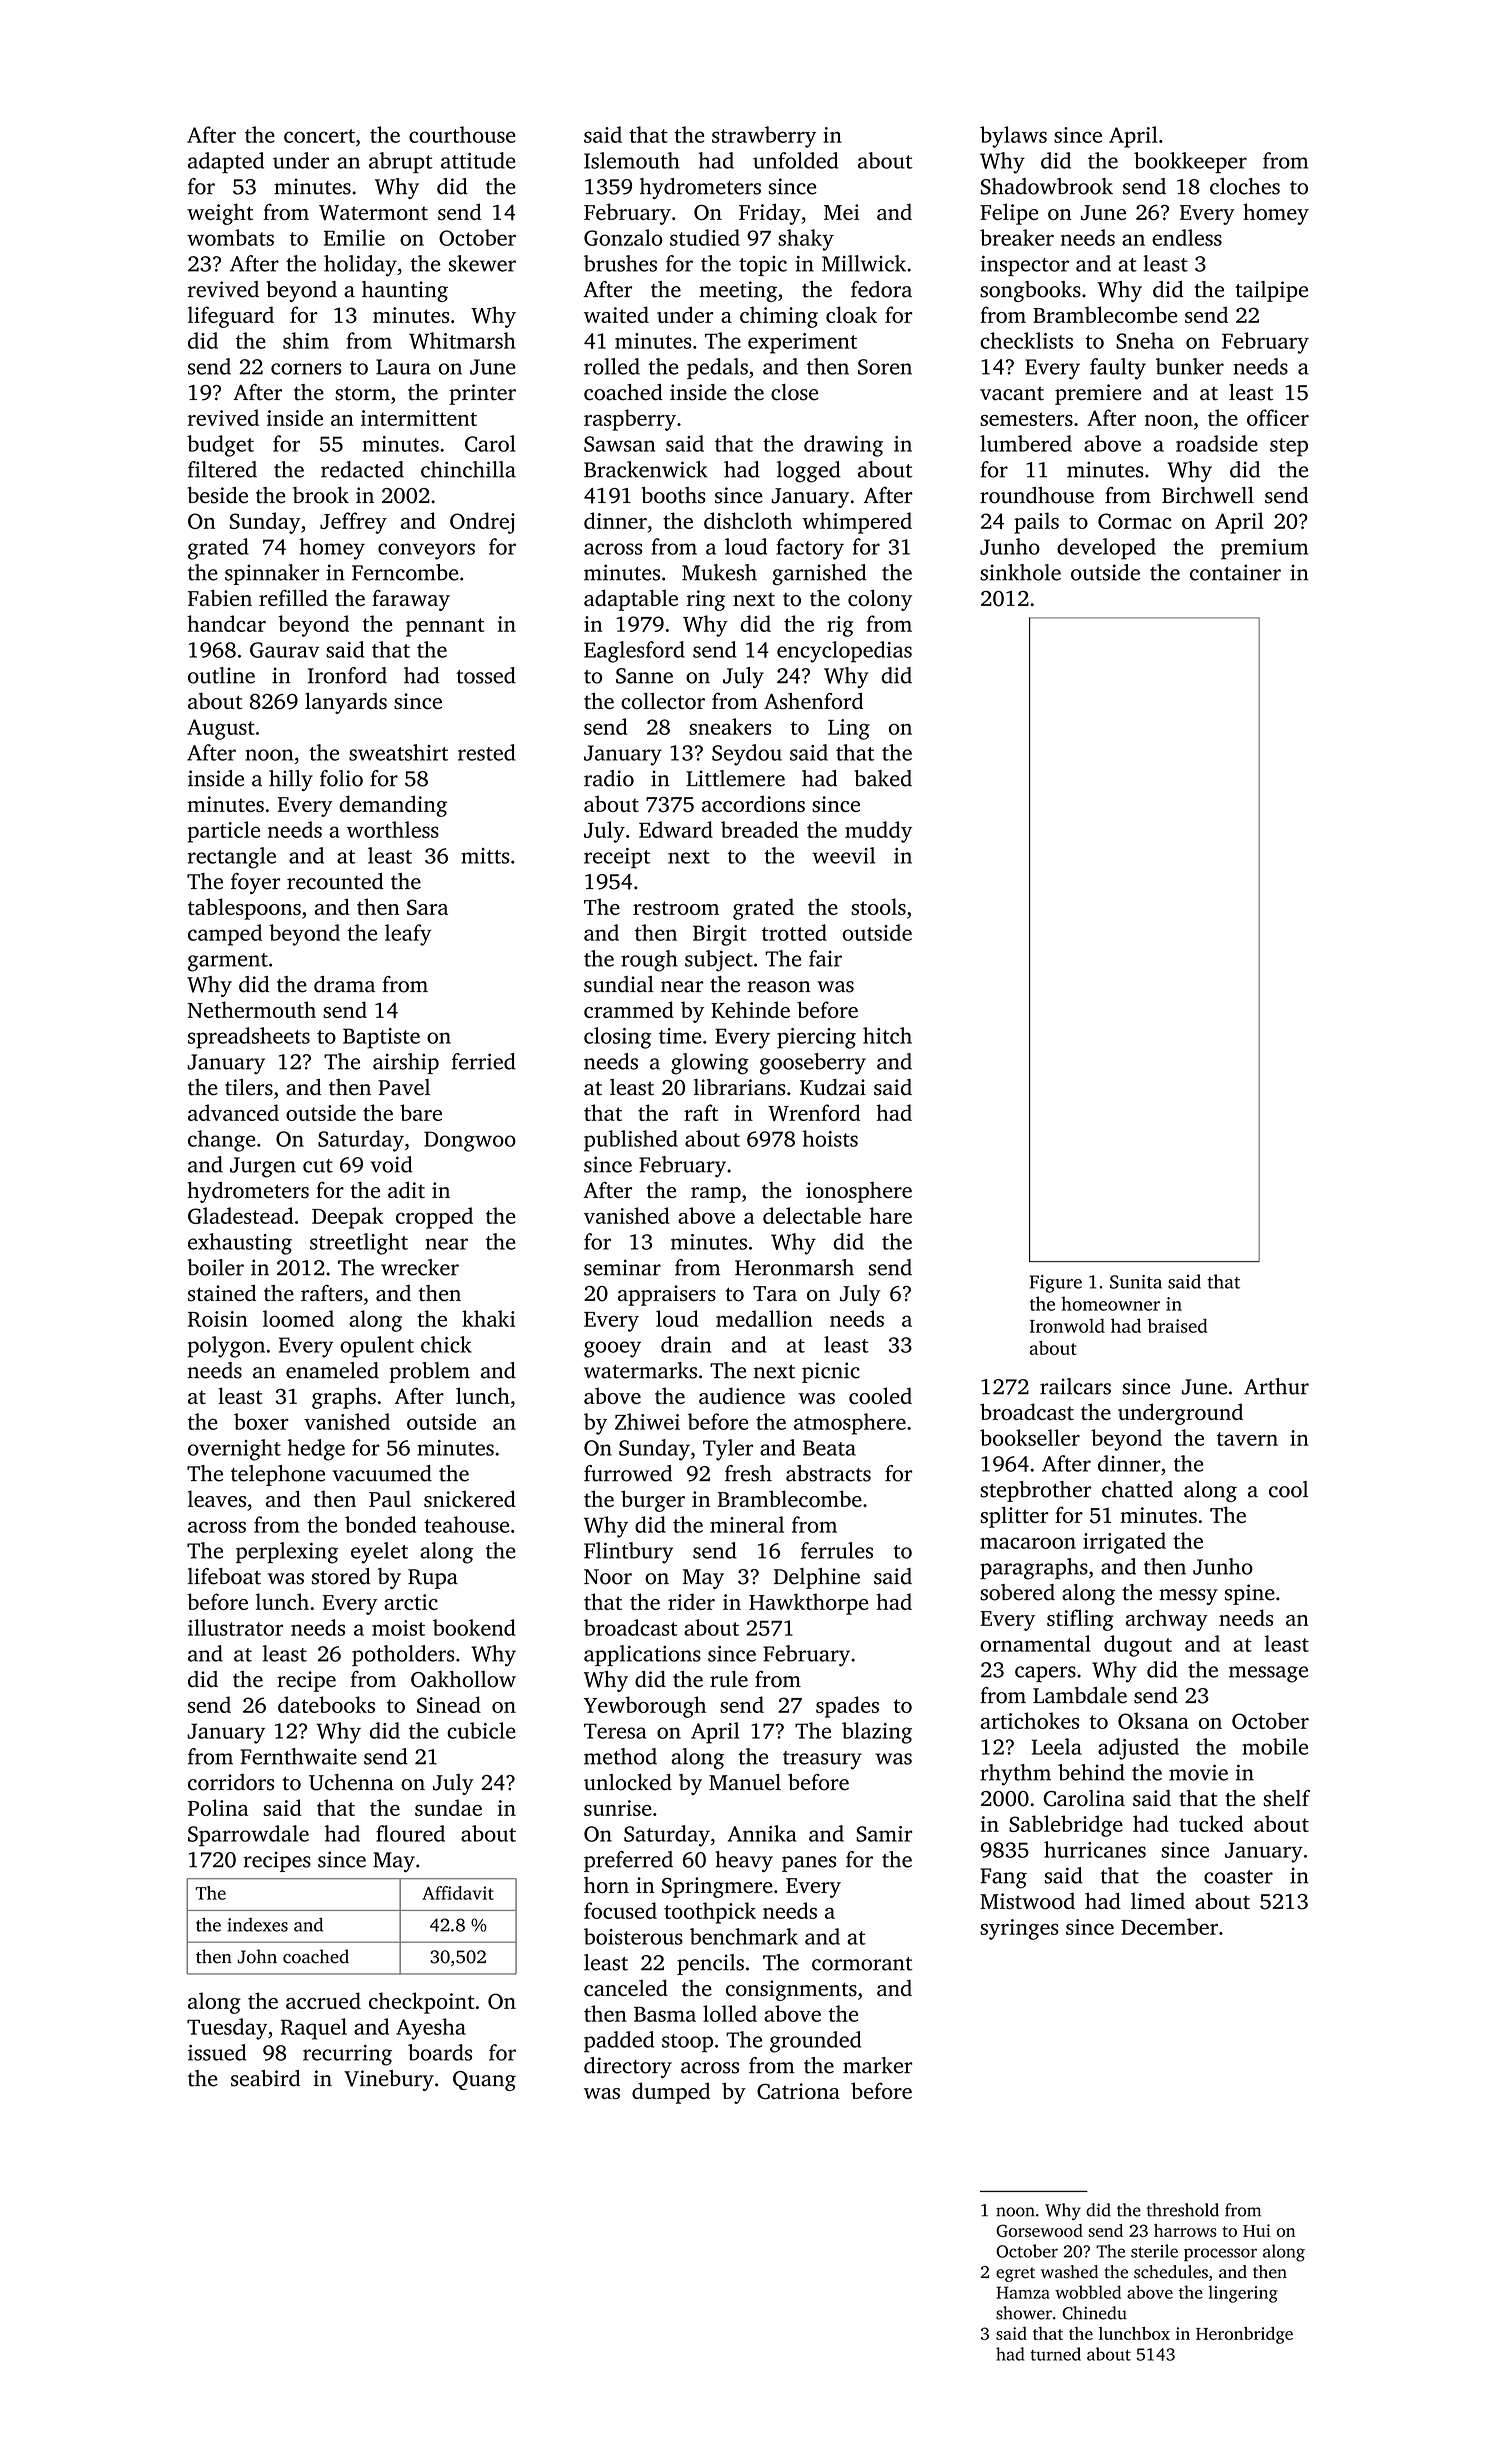  I want to click on concert, so click(319, 136).
